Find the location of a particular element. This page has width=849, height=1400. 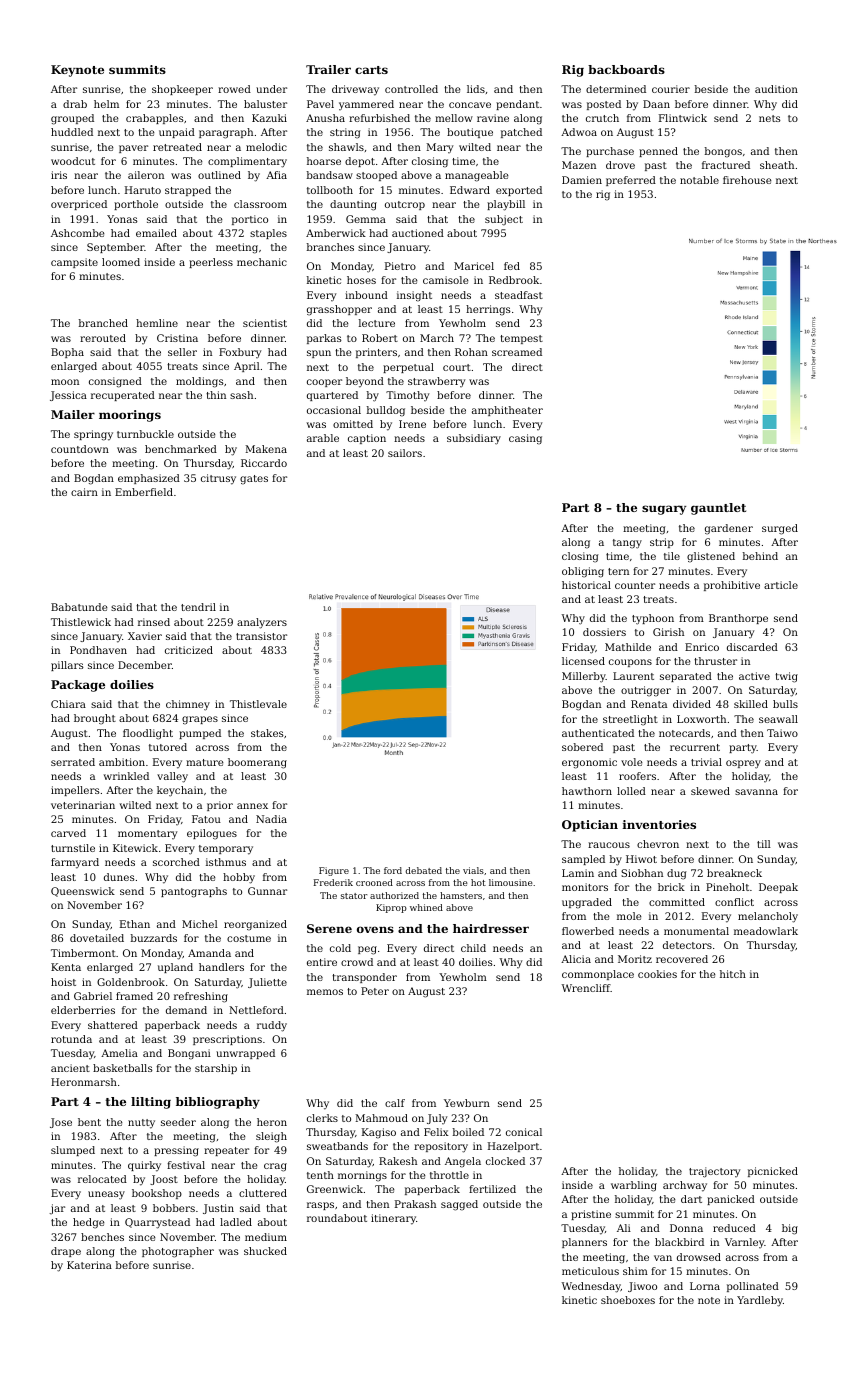

Katerina is located at coordinates (89, 1265).
